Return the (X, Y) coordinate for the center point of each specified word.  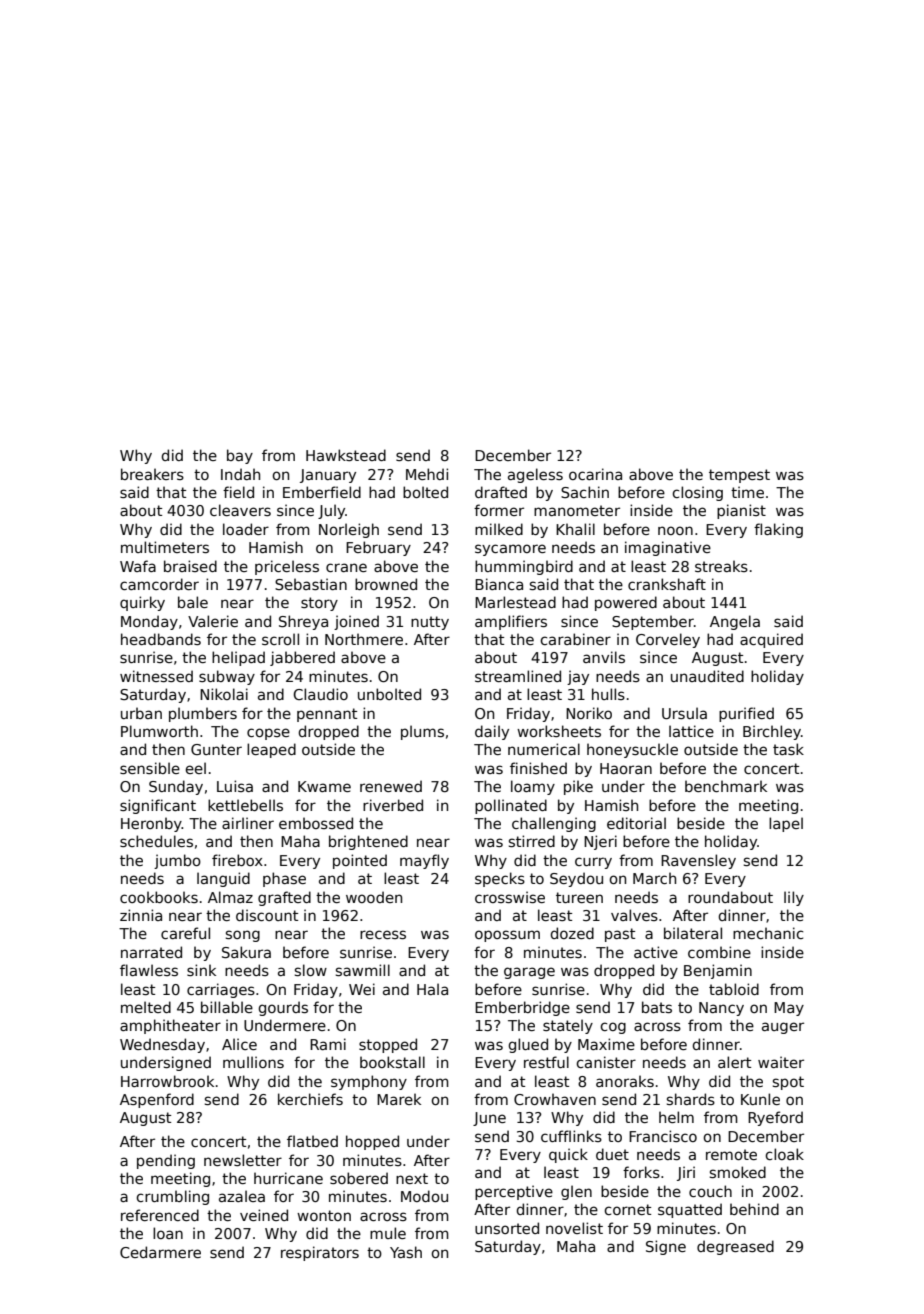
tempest (739, 476)
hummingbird (524, 567)
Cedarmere (160, 1252)
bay (240, 456)
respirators (320, 1253)
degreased (735, 1247)
